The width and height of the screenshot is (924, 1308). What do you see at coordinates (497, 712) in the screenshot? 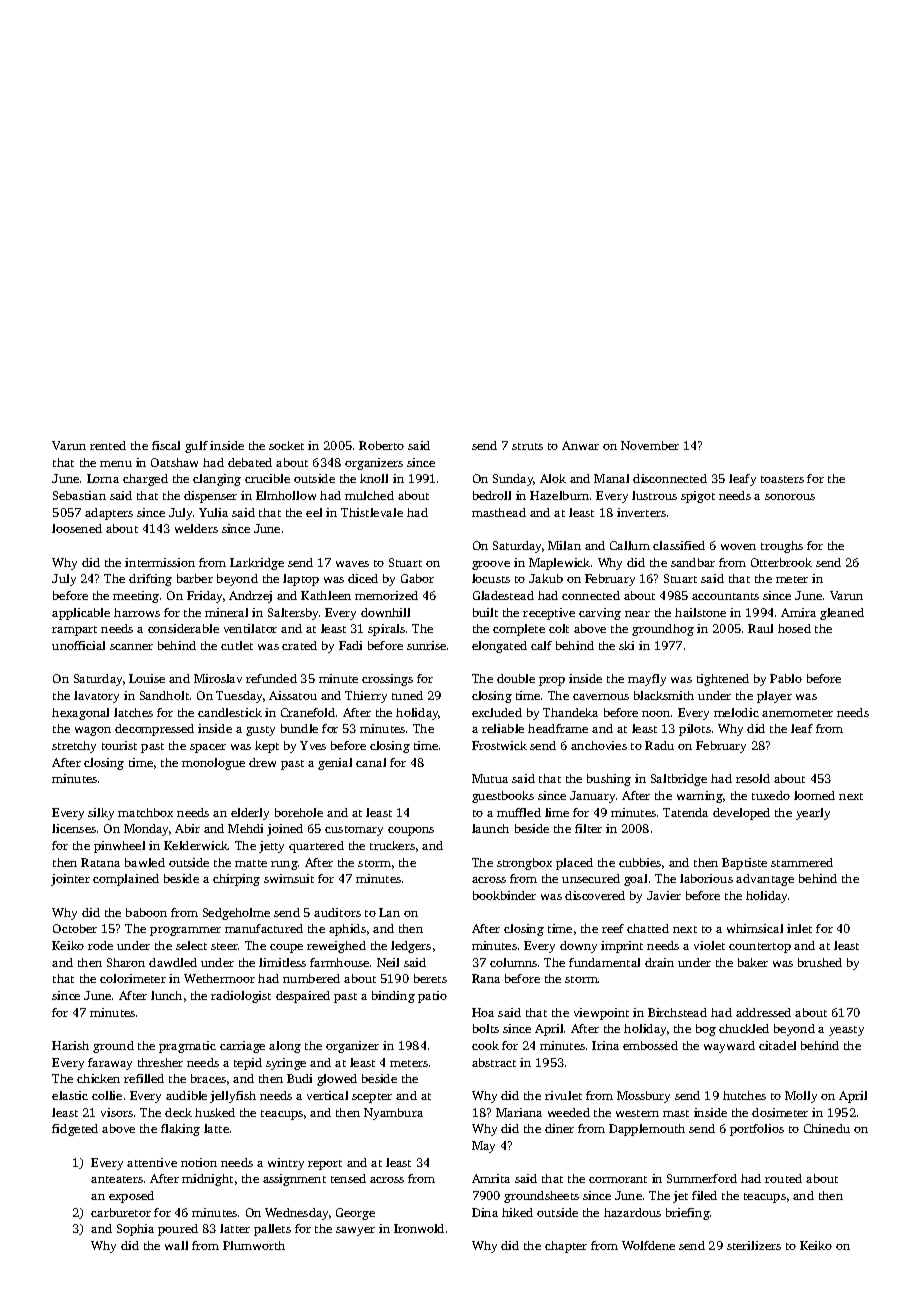
I see `excluded` at bounding box center [497, 712].
